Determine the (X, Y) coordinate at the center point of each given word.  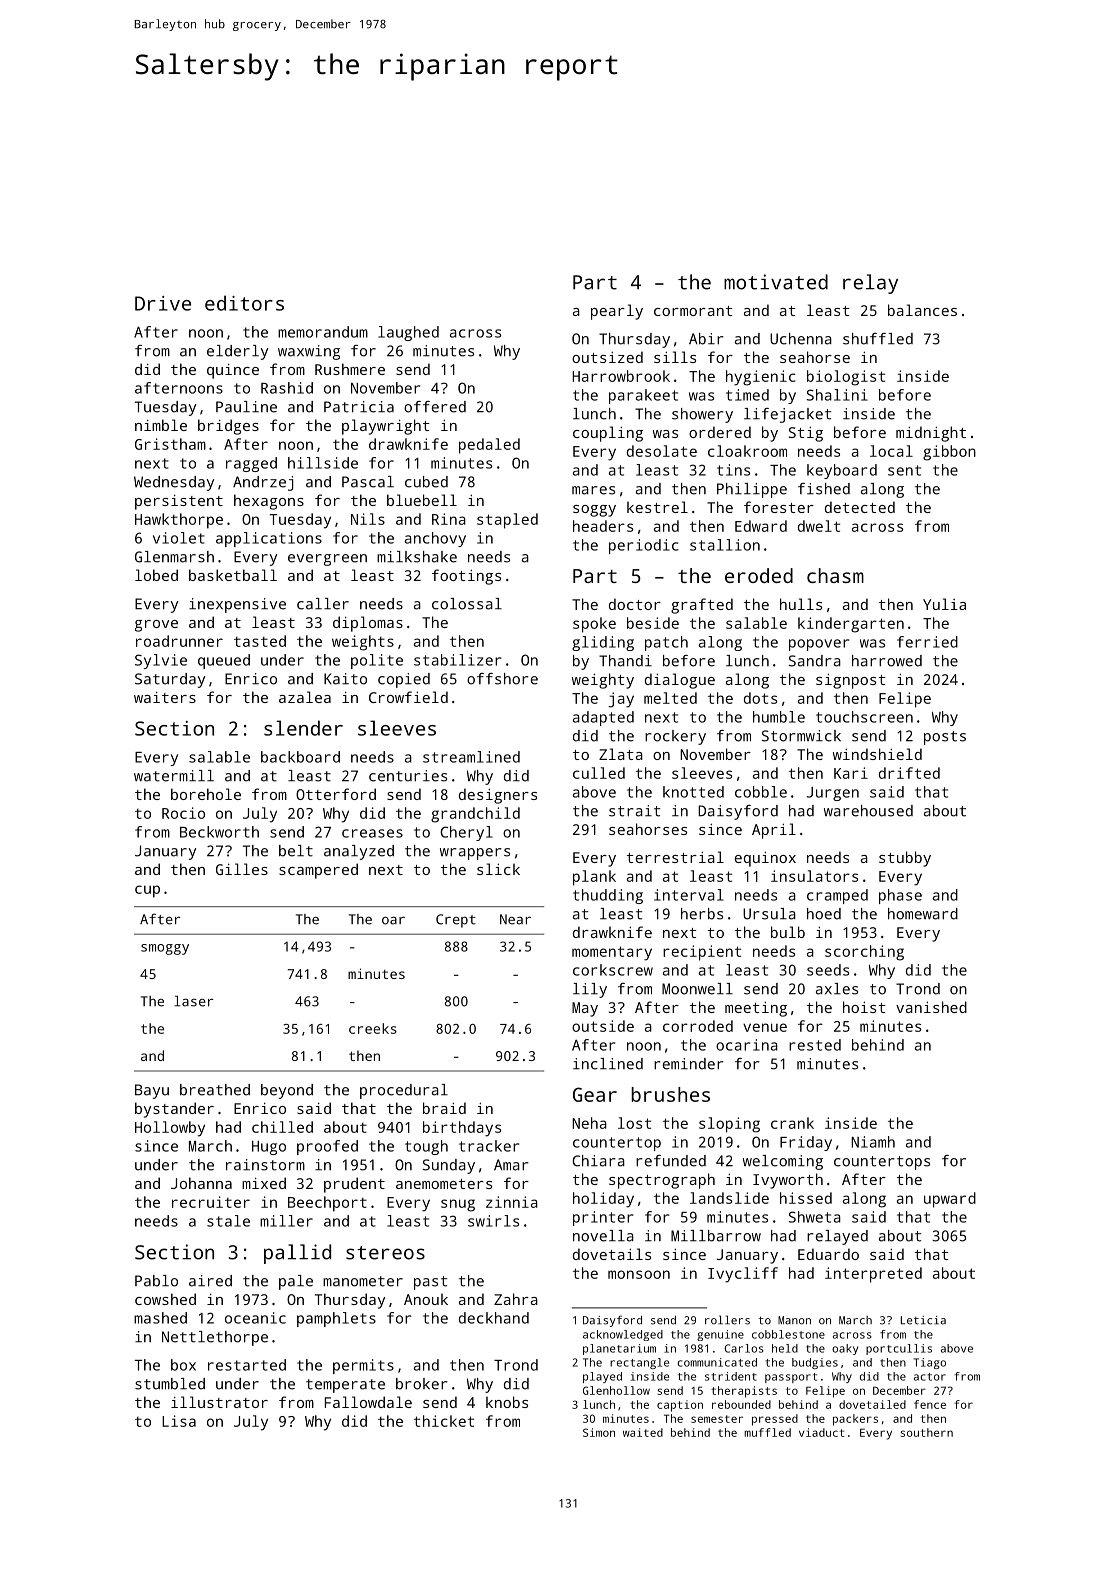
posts (945, 738)
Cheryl (466, 833)
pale (296, 1282)
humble (779, 717)
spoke (594, 625)
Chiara (598, 1161)
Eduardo (828, 1254)
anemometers (444, 1184)
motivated (776, 282)
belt (296, 851)
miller (286, 1221)
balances (922, 310)
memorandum (323, 332)
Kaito (345, 679)
